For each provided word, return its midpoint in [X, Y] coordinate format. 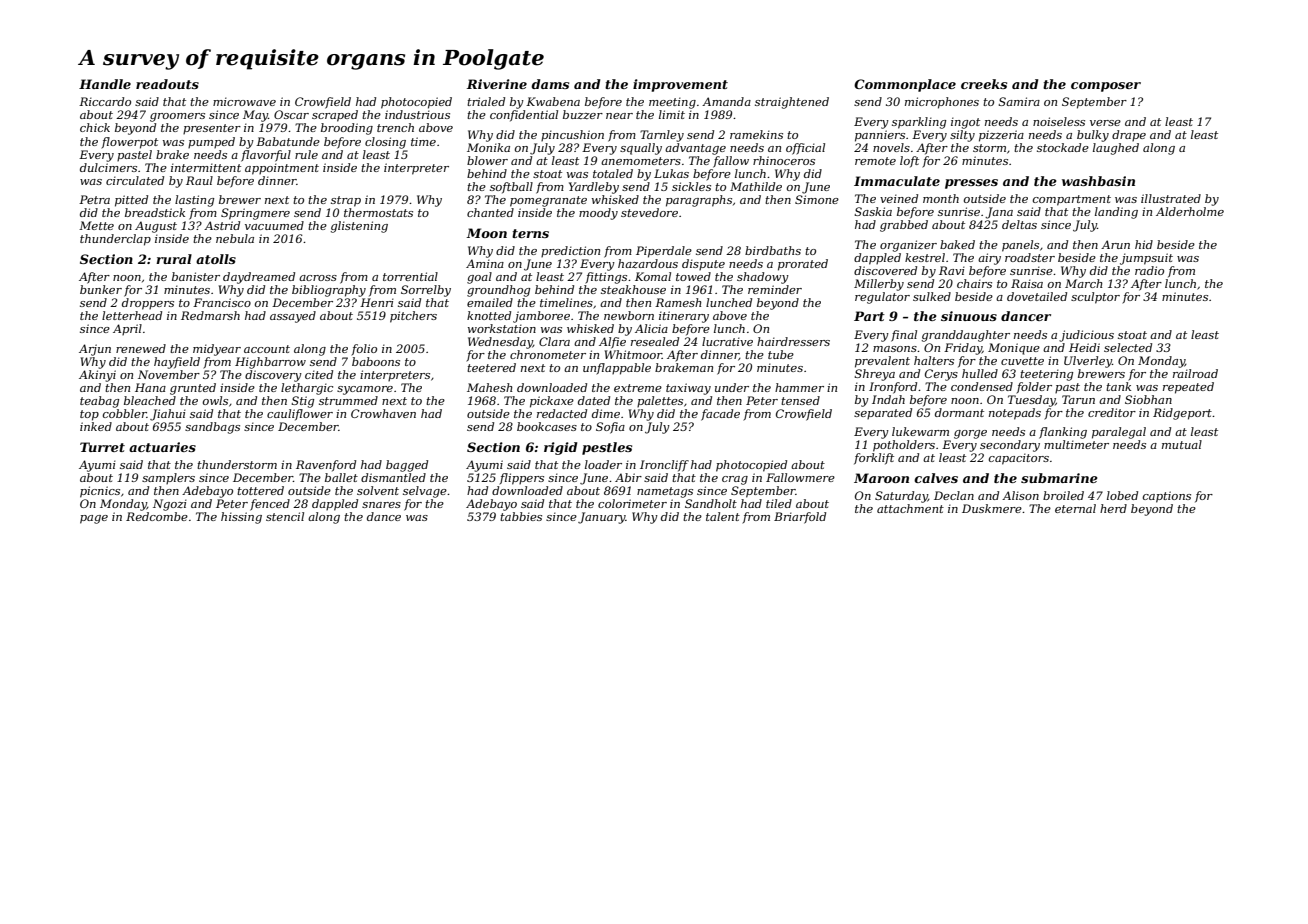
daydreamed [259, 278]
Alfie [612, 343]
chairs [974, 283]
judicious [1086, 336]
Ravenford [326, 466]
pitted [131, 201]
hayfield [177, 363]
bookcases [547, 426]
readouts [167, 84]
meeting [672, 103]
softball [511, 188]
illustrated [1171, 198]
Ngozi [170, 505]
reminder [775, 289]
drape [1129, 135]
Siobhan [1148, 399]
